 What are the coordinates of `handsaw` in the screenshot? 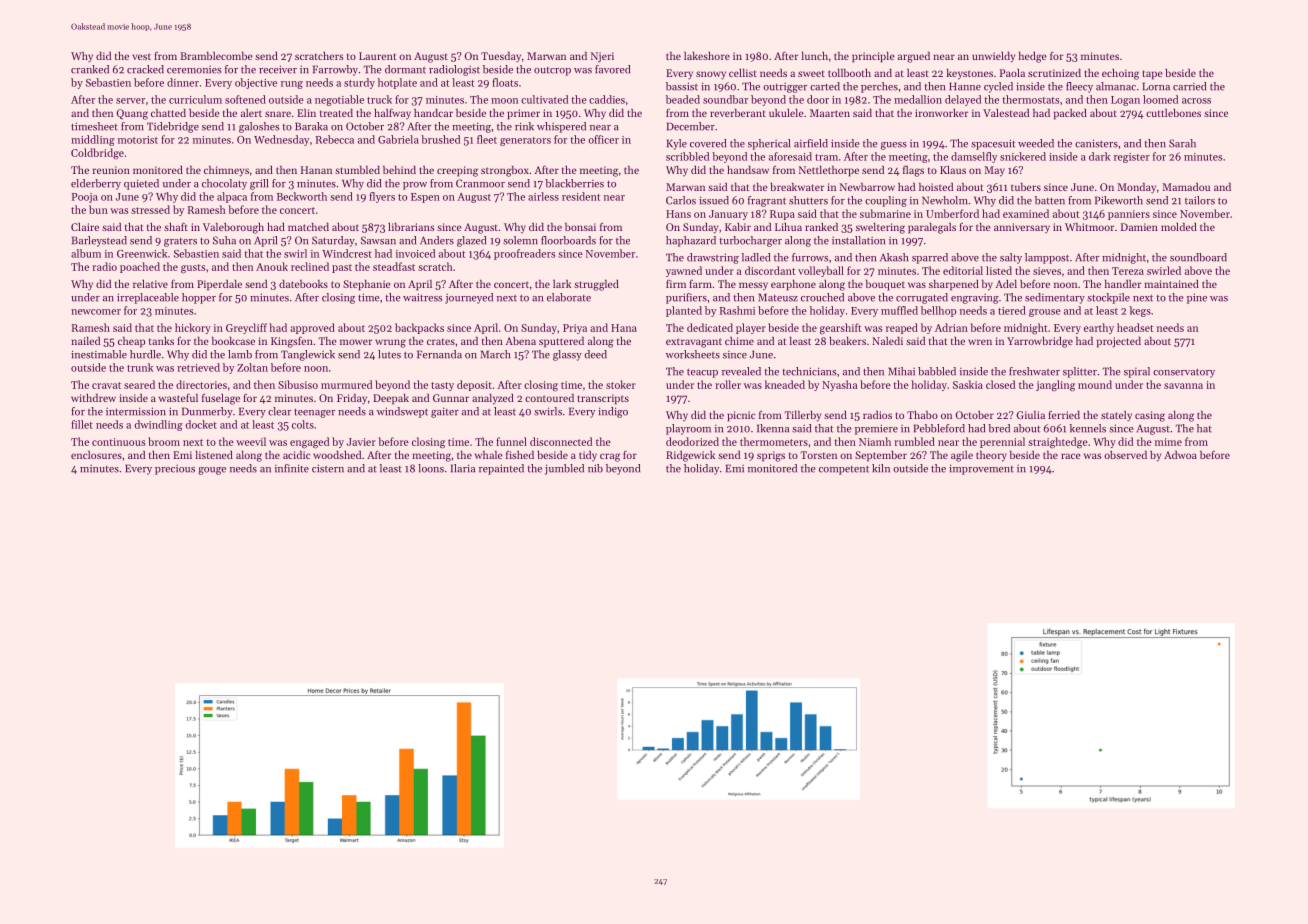 It's located at (748, 170).
